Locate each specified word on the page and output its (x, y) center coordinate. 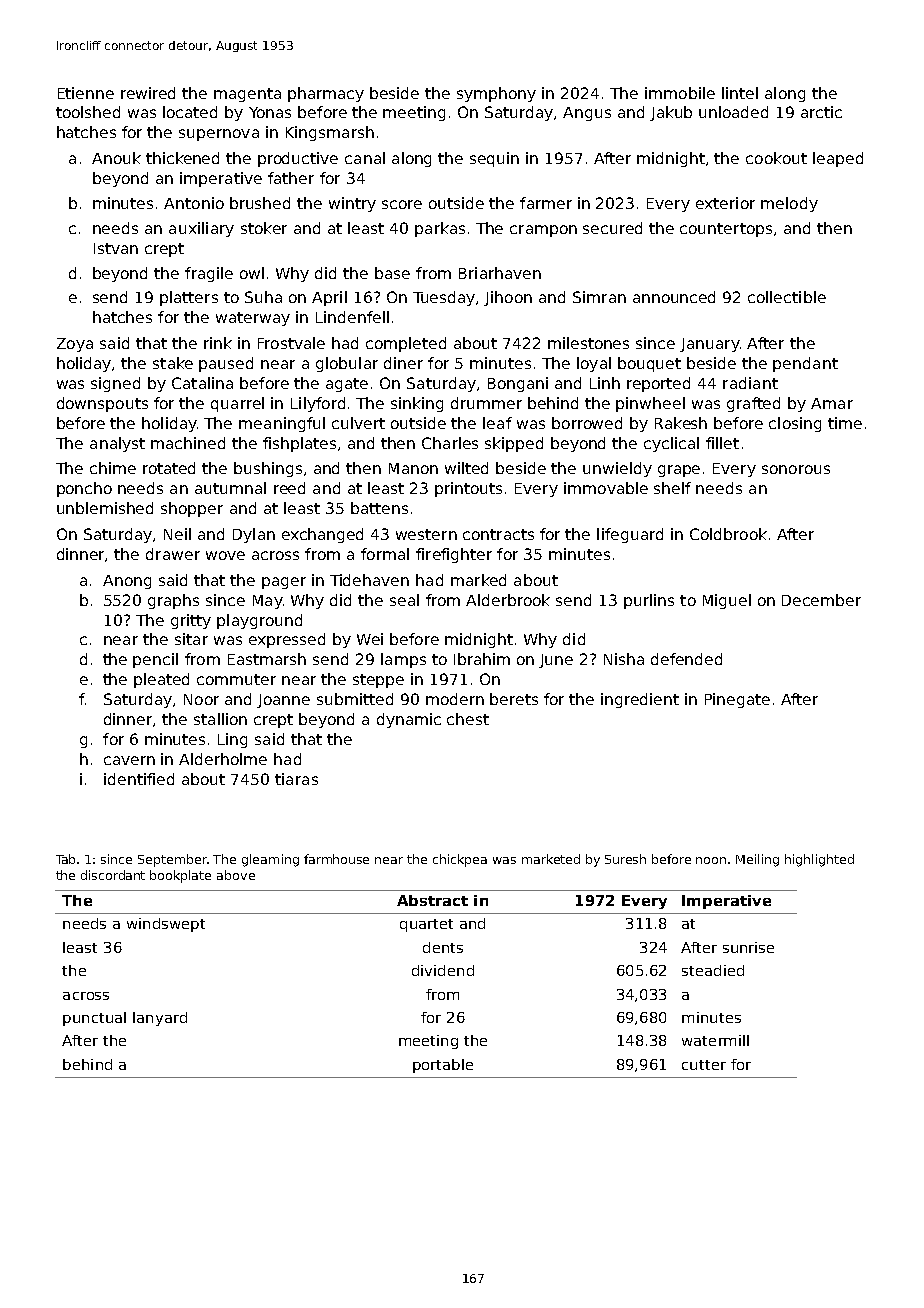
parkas (440, 229)
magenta (247, 95)
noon (711, 860)
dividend (443, 970)
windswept (166, 925)
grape (679, 471)
